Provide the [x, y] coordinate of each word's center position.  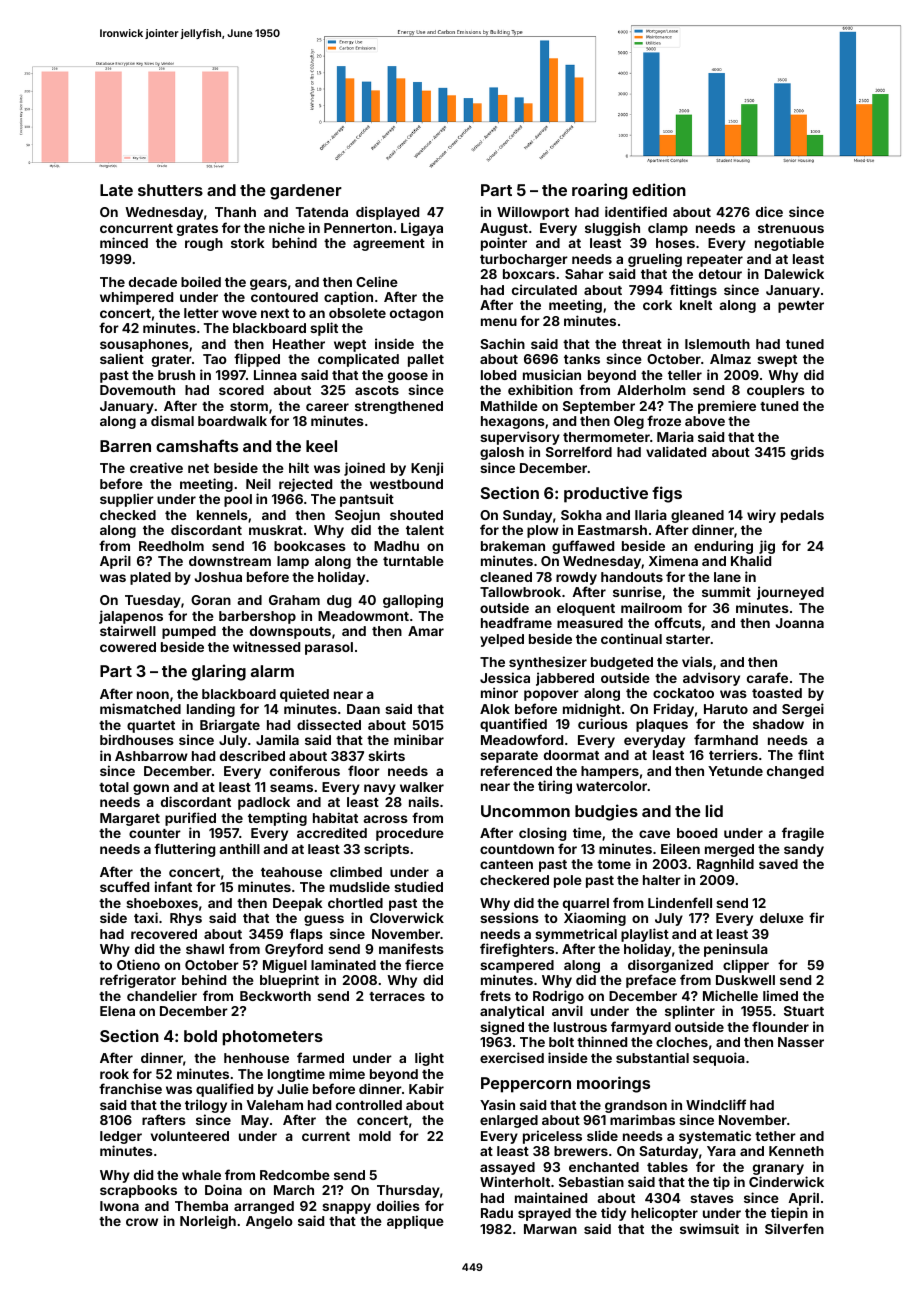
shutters [170, 190]
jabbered [565, 679]
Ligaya [422, 229]
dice [769, 211]
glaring [219, 672]
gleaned [697, 516]
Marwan [550, 1229]
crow [142, 1222]
